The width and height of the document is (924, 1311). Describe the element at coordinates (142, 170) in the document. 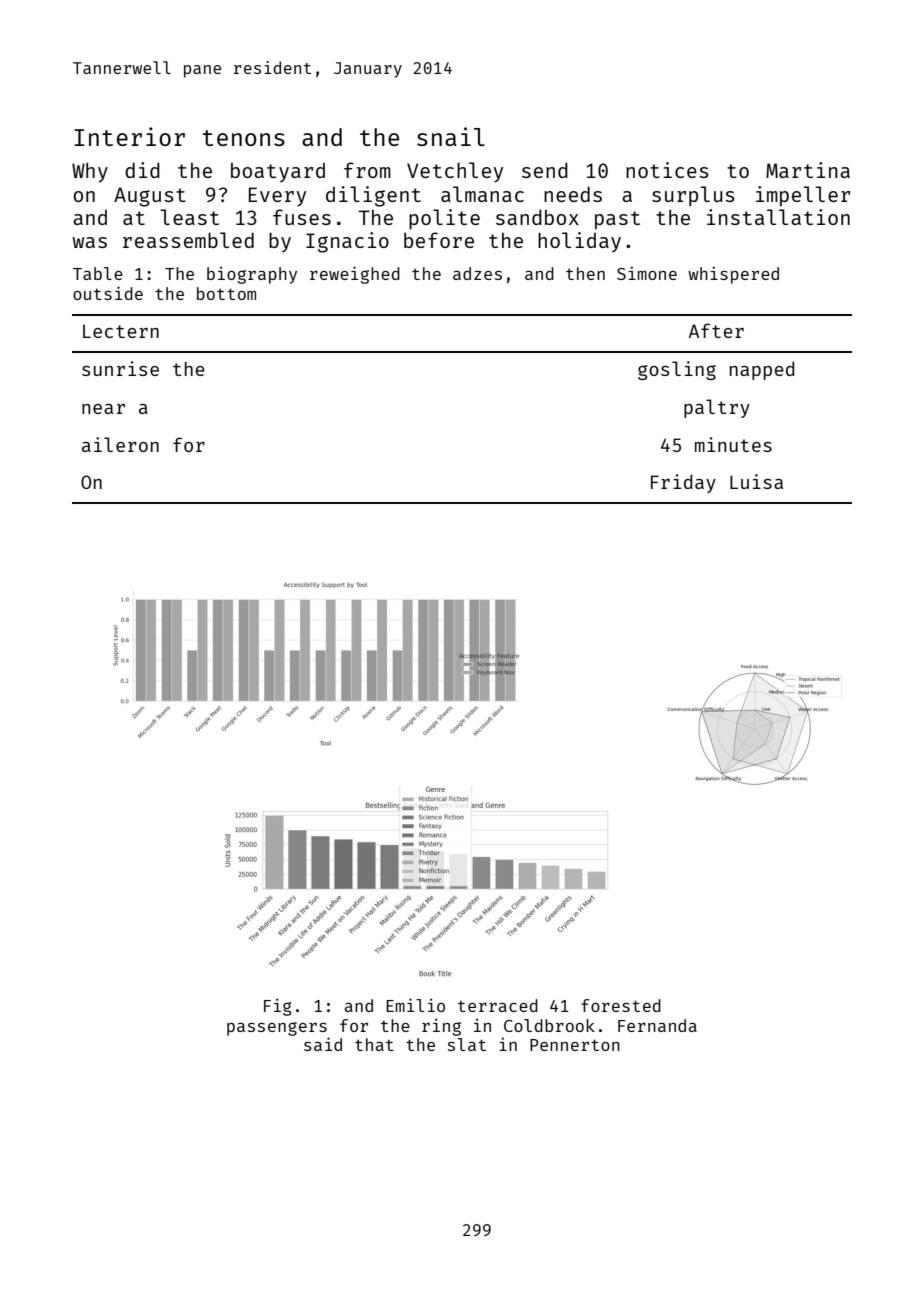

I see `did` at that location.
